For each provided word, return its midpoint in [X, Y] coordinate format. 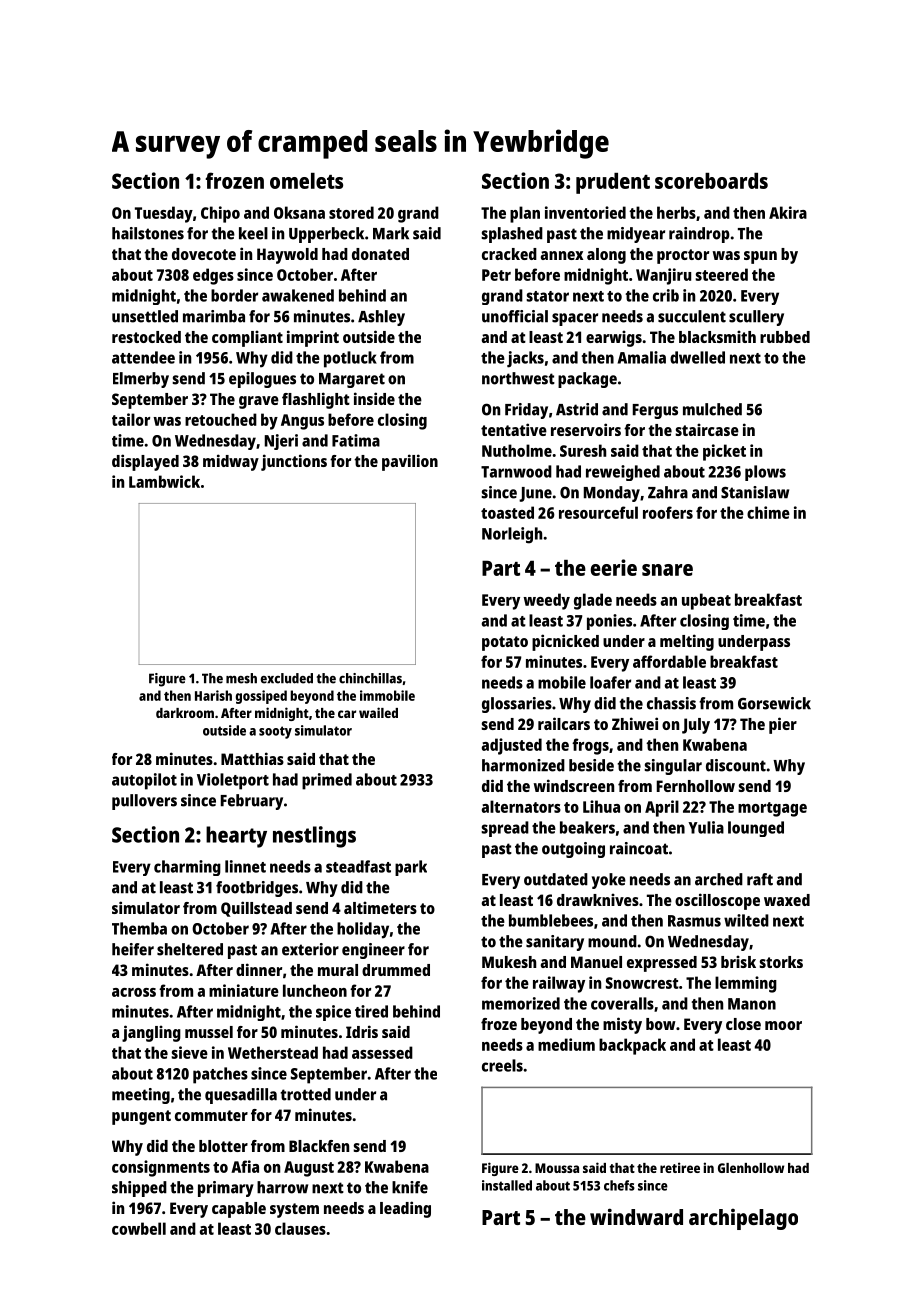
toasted [507, 512]
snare [667, 570]
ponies [609, 622]
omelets [306, 181]
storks [781, 962]
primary [226, 1189]
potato [505, 643]
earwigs [614, 338]
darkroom [185, 713]
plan [525, 214]
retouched [221, 419]
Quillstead [256, 909]
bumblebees [551, 920]
